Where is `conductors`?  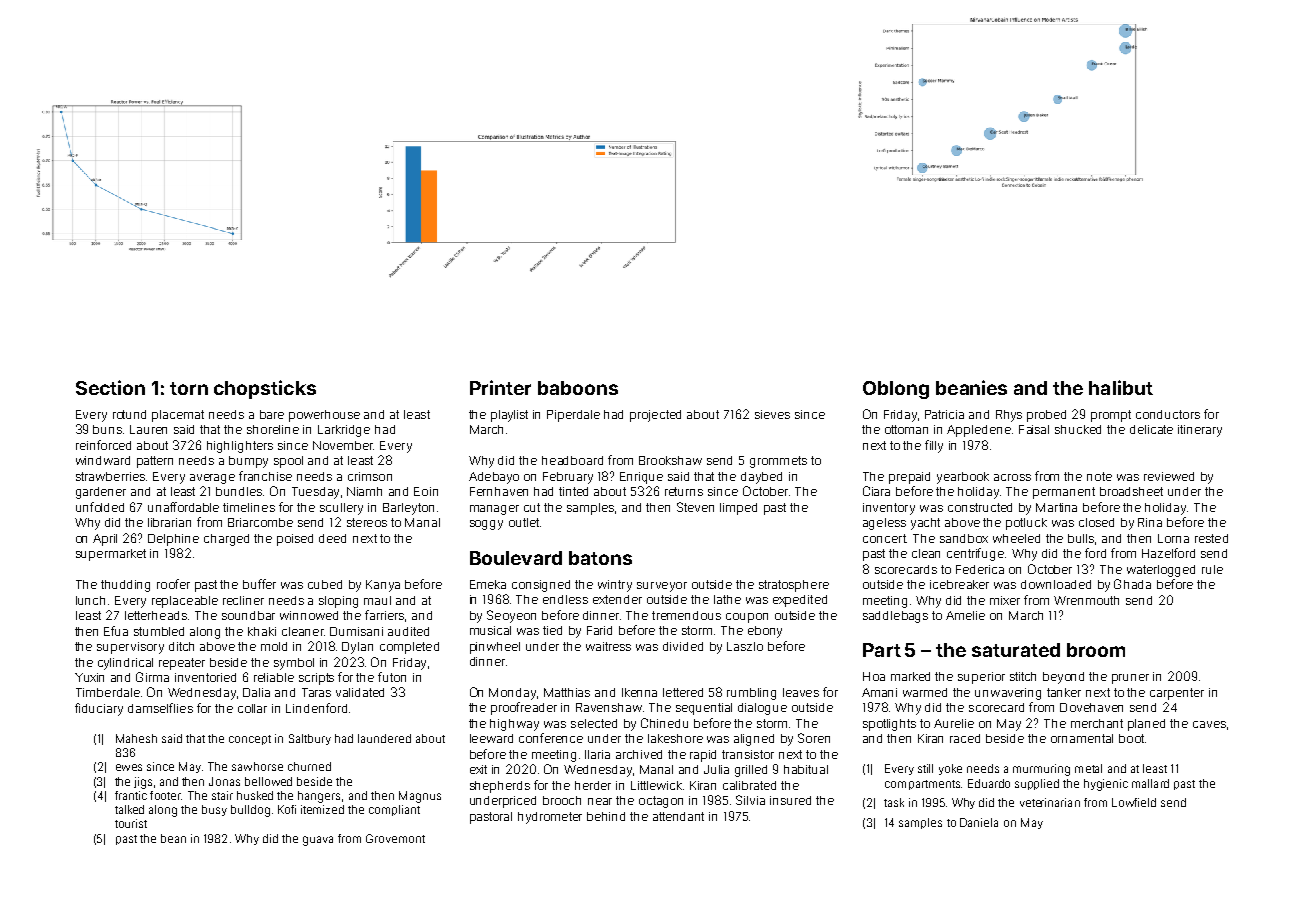 conductors is located at coordinates (1168, 414).
